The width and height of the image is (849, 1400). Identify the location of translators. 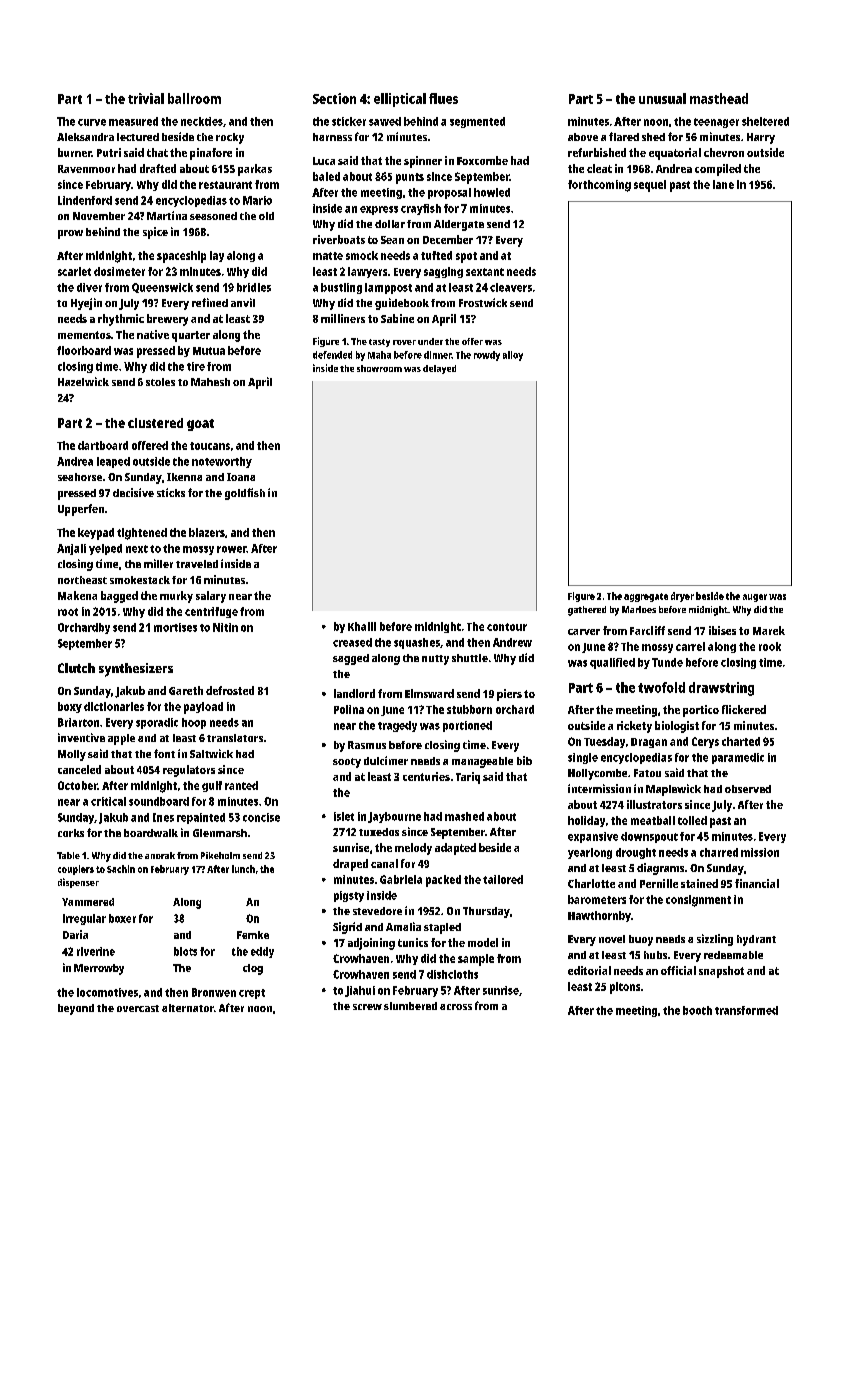
(235, 738).
